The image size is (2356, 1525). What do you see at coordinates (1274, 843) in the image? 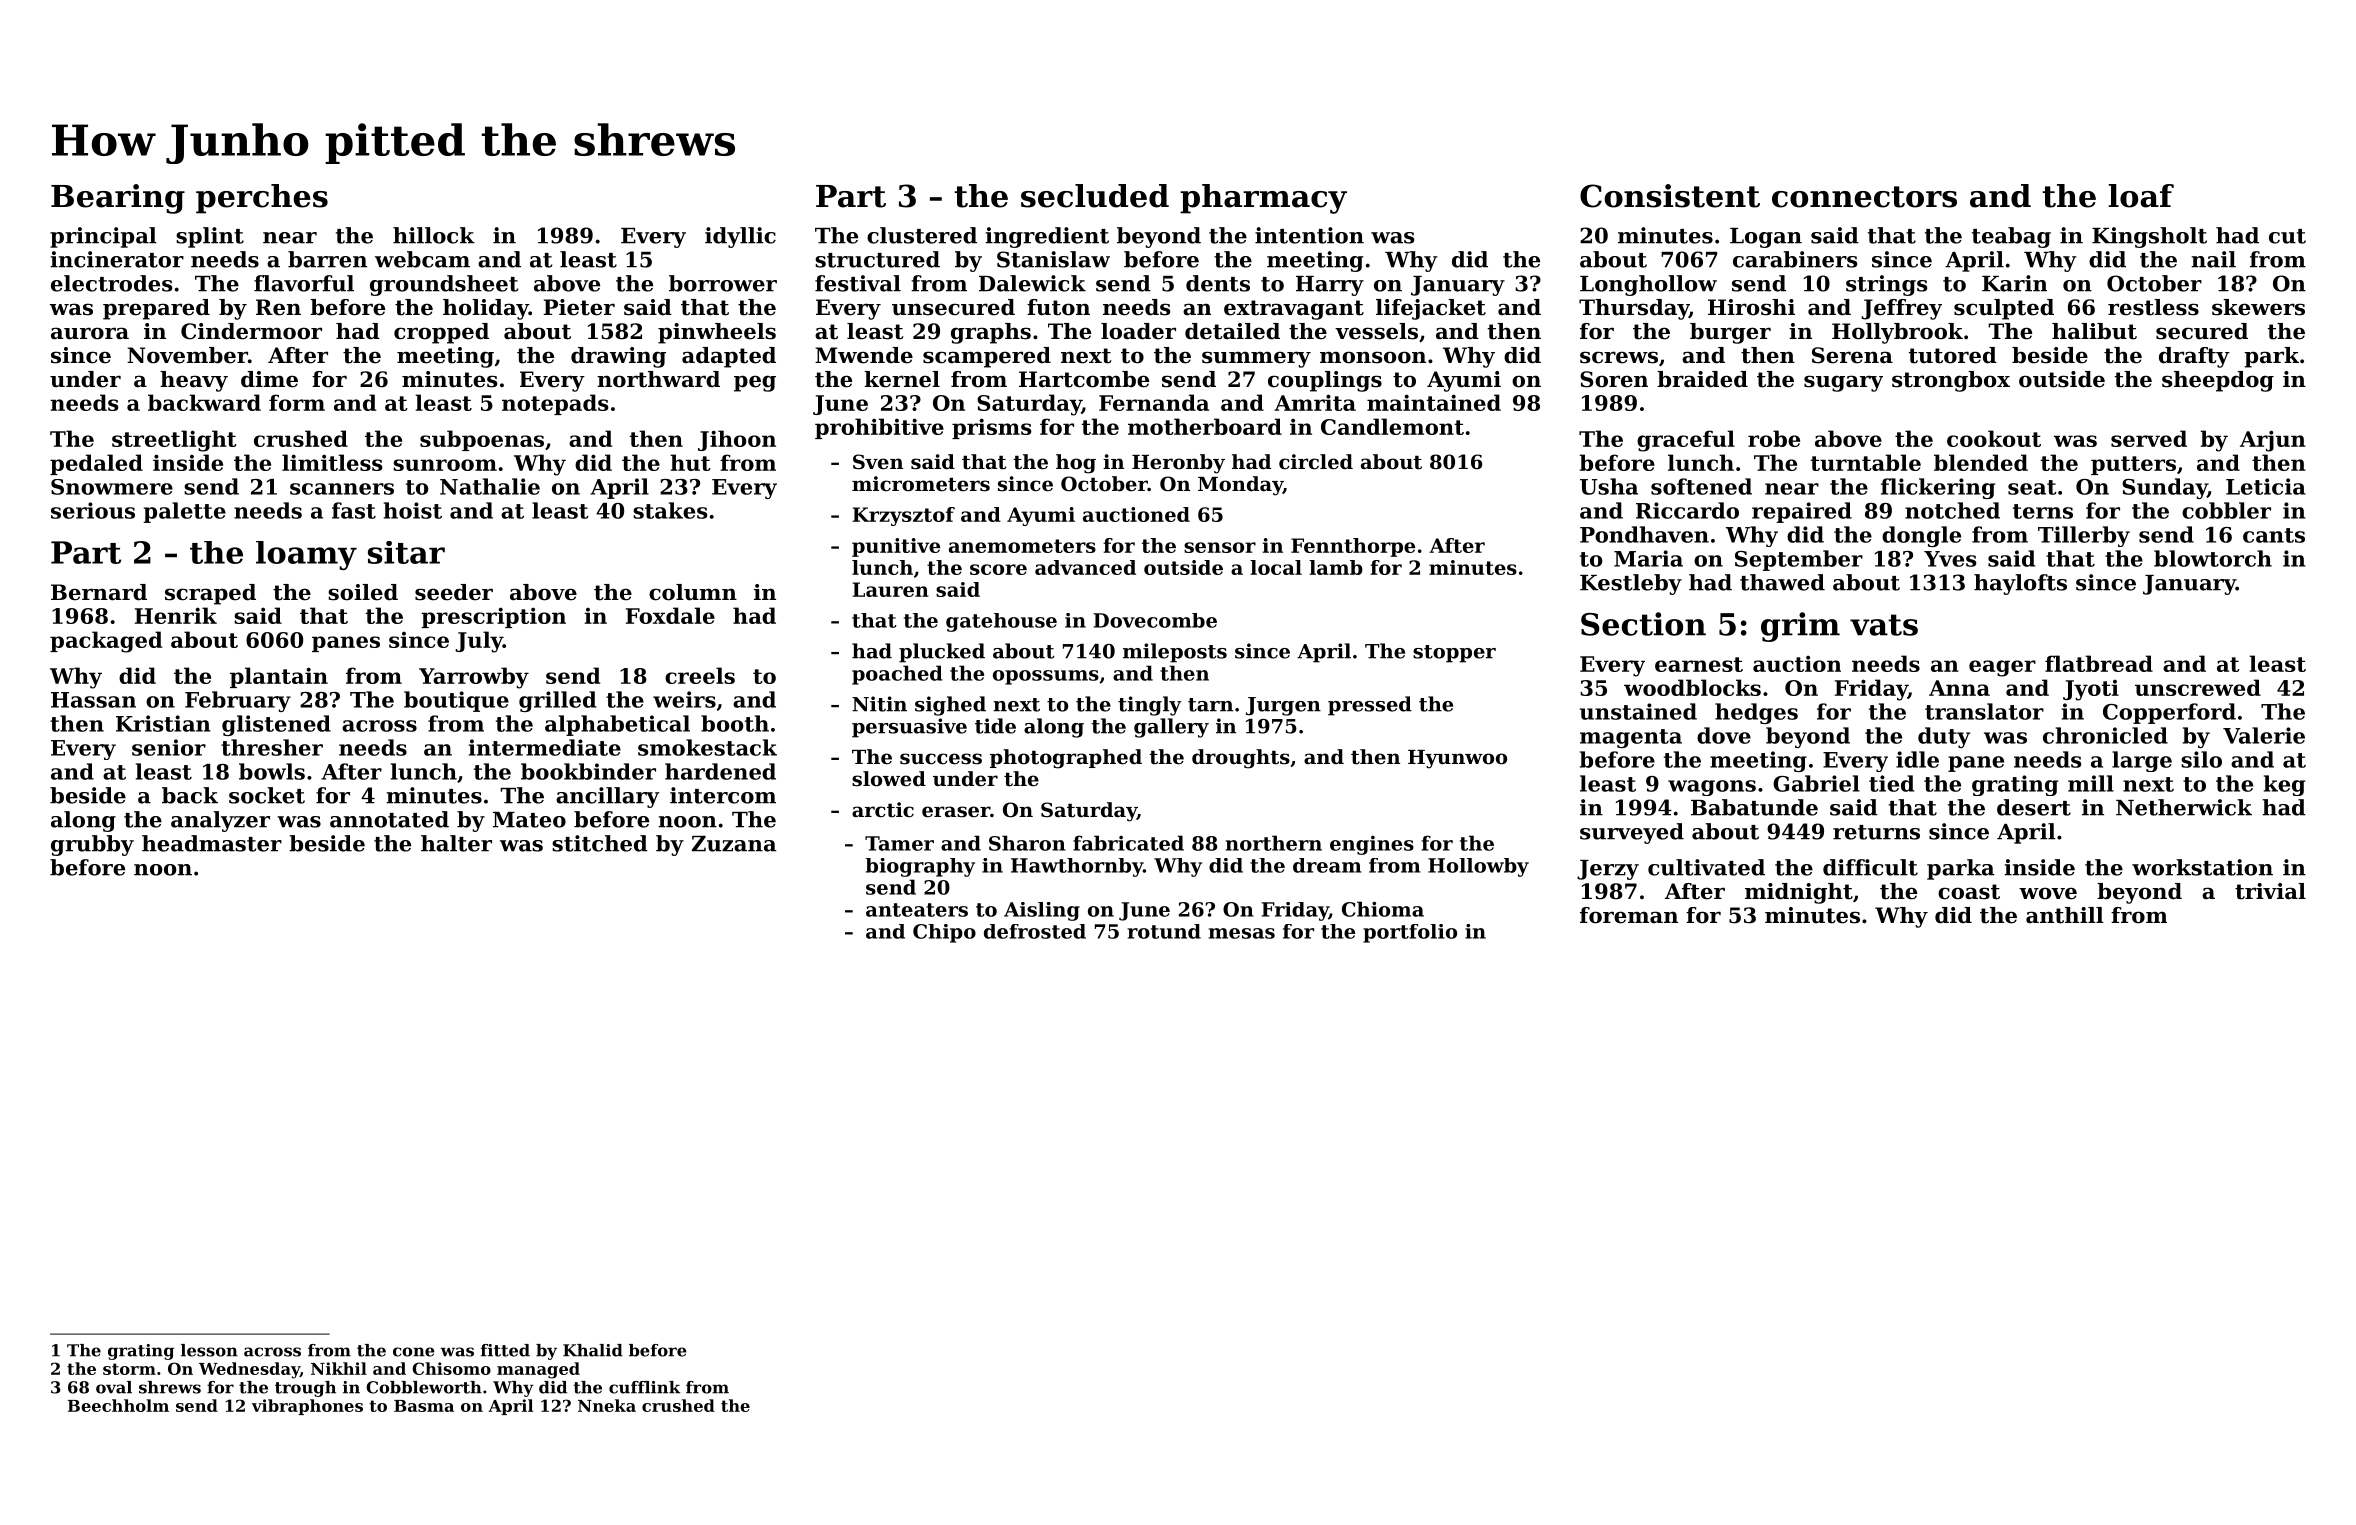
I see `northern` at bounding box center [1274, 843].
